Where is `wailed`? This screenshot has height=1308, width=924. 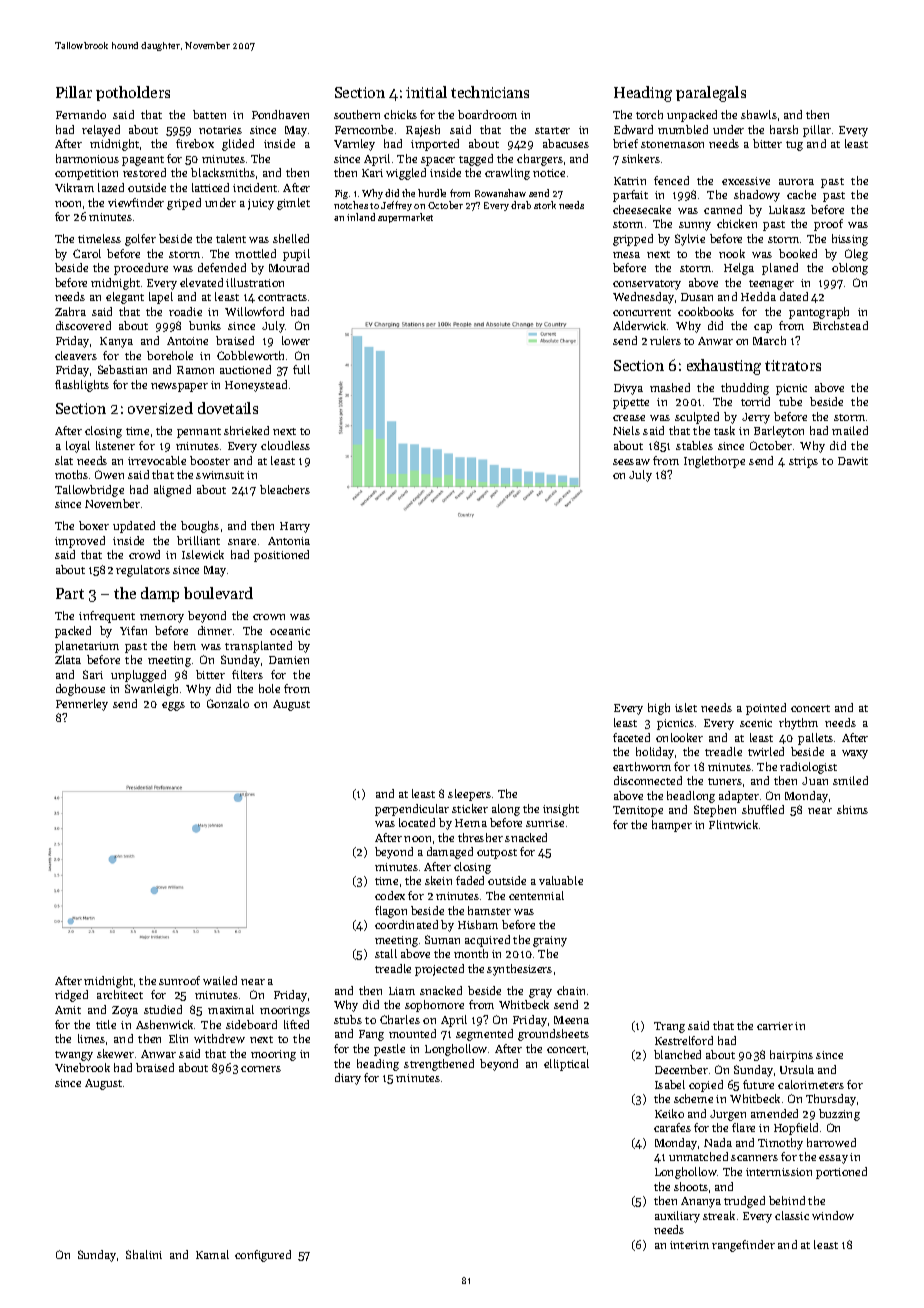 wailed is located at coordinates (220, 980).
